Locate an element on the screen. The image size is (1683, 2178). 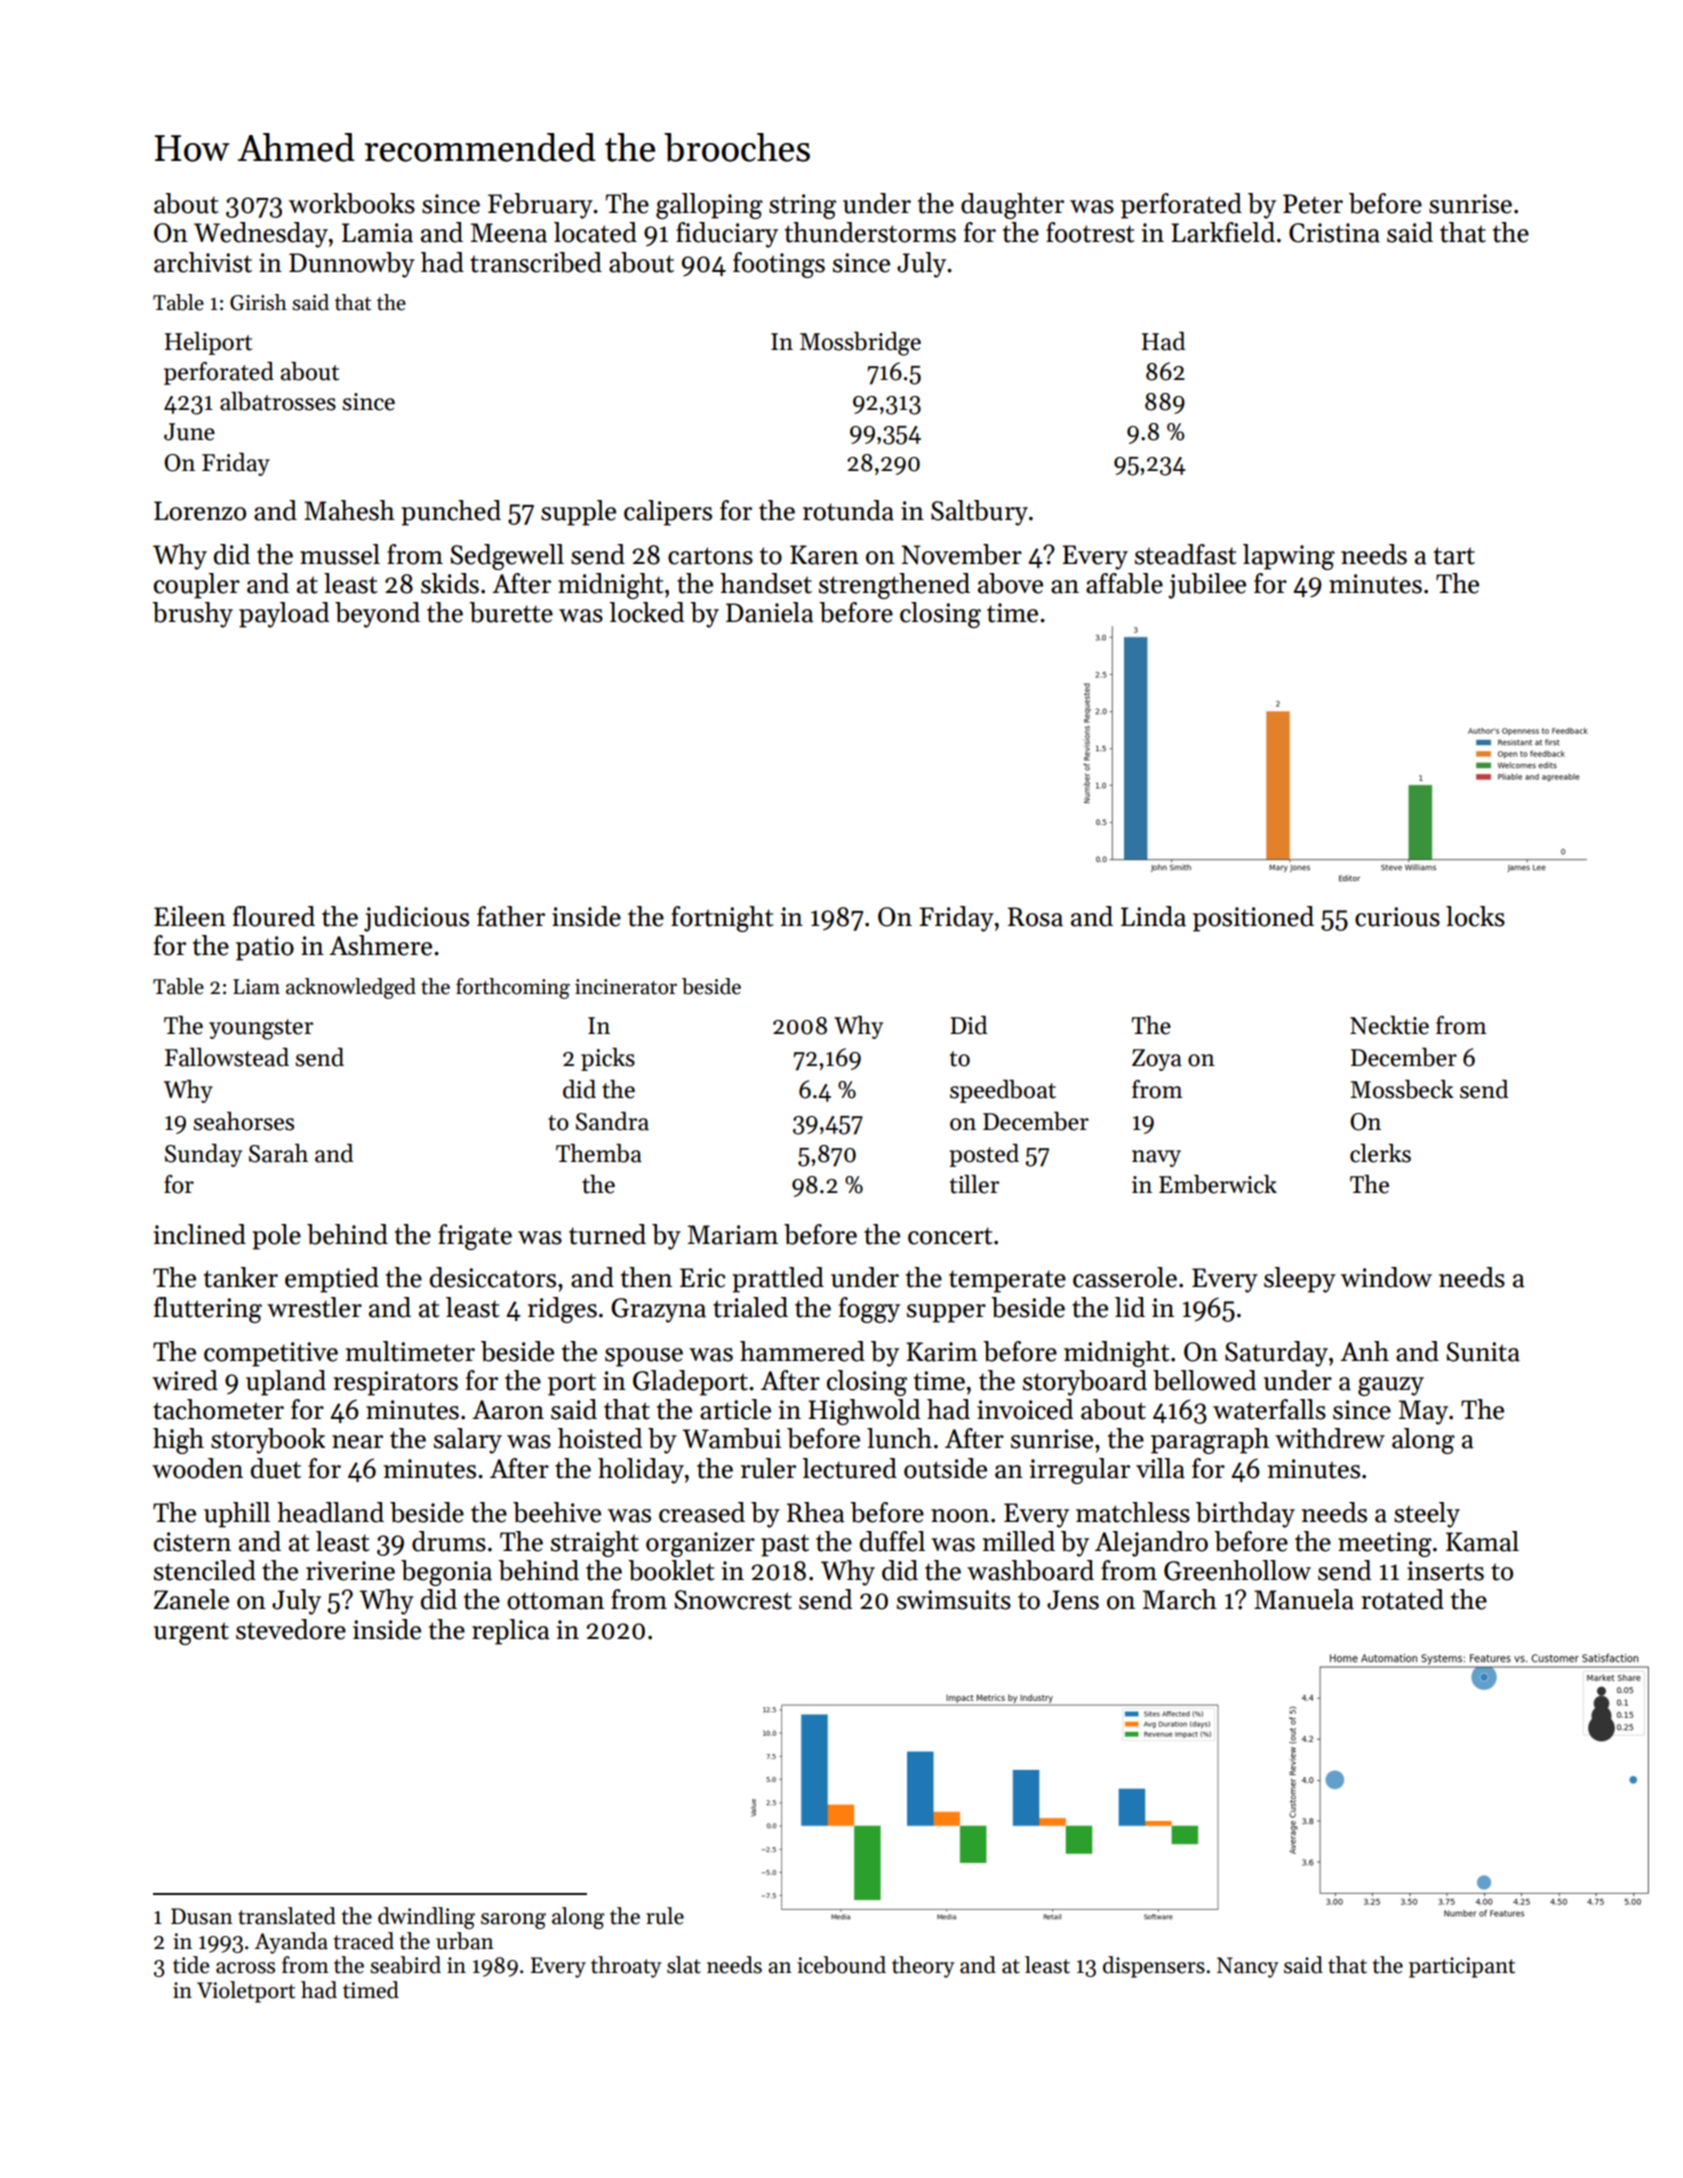
footrest is located at coordinates (1090, 232).
